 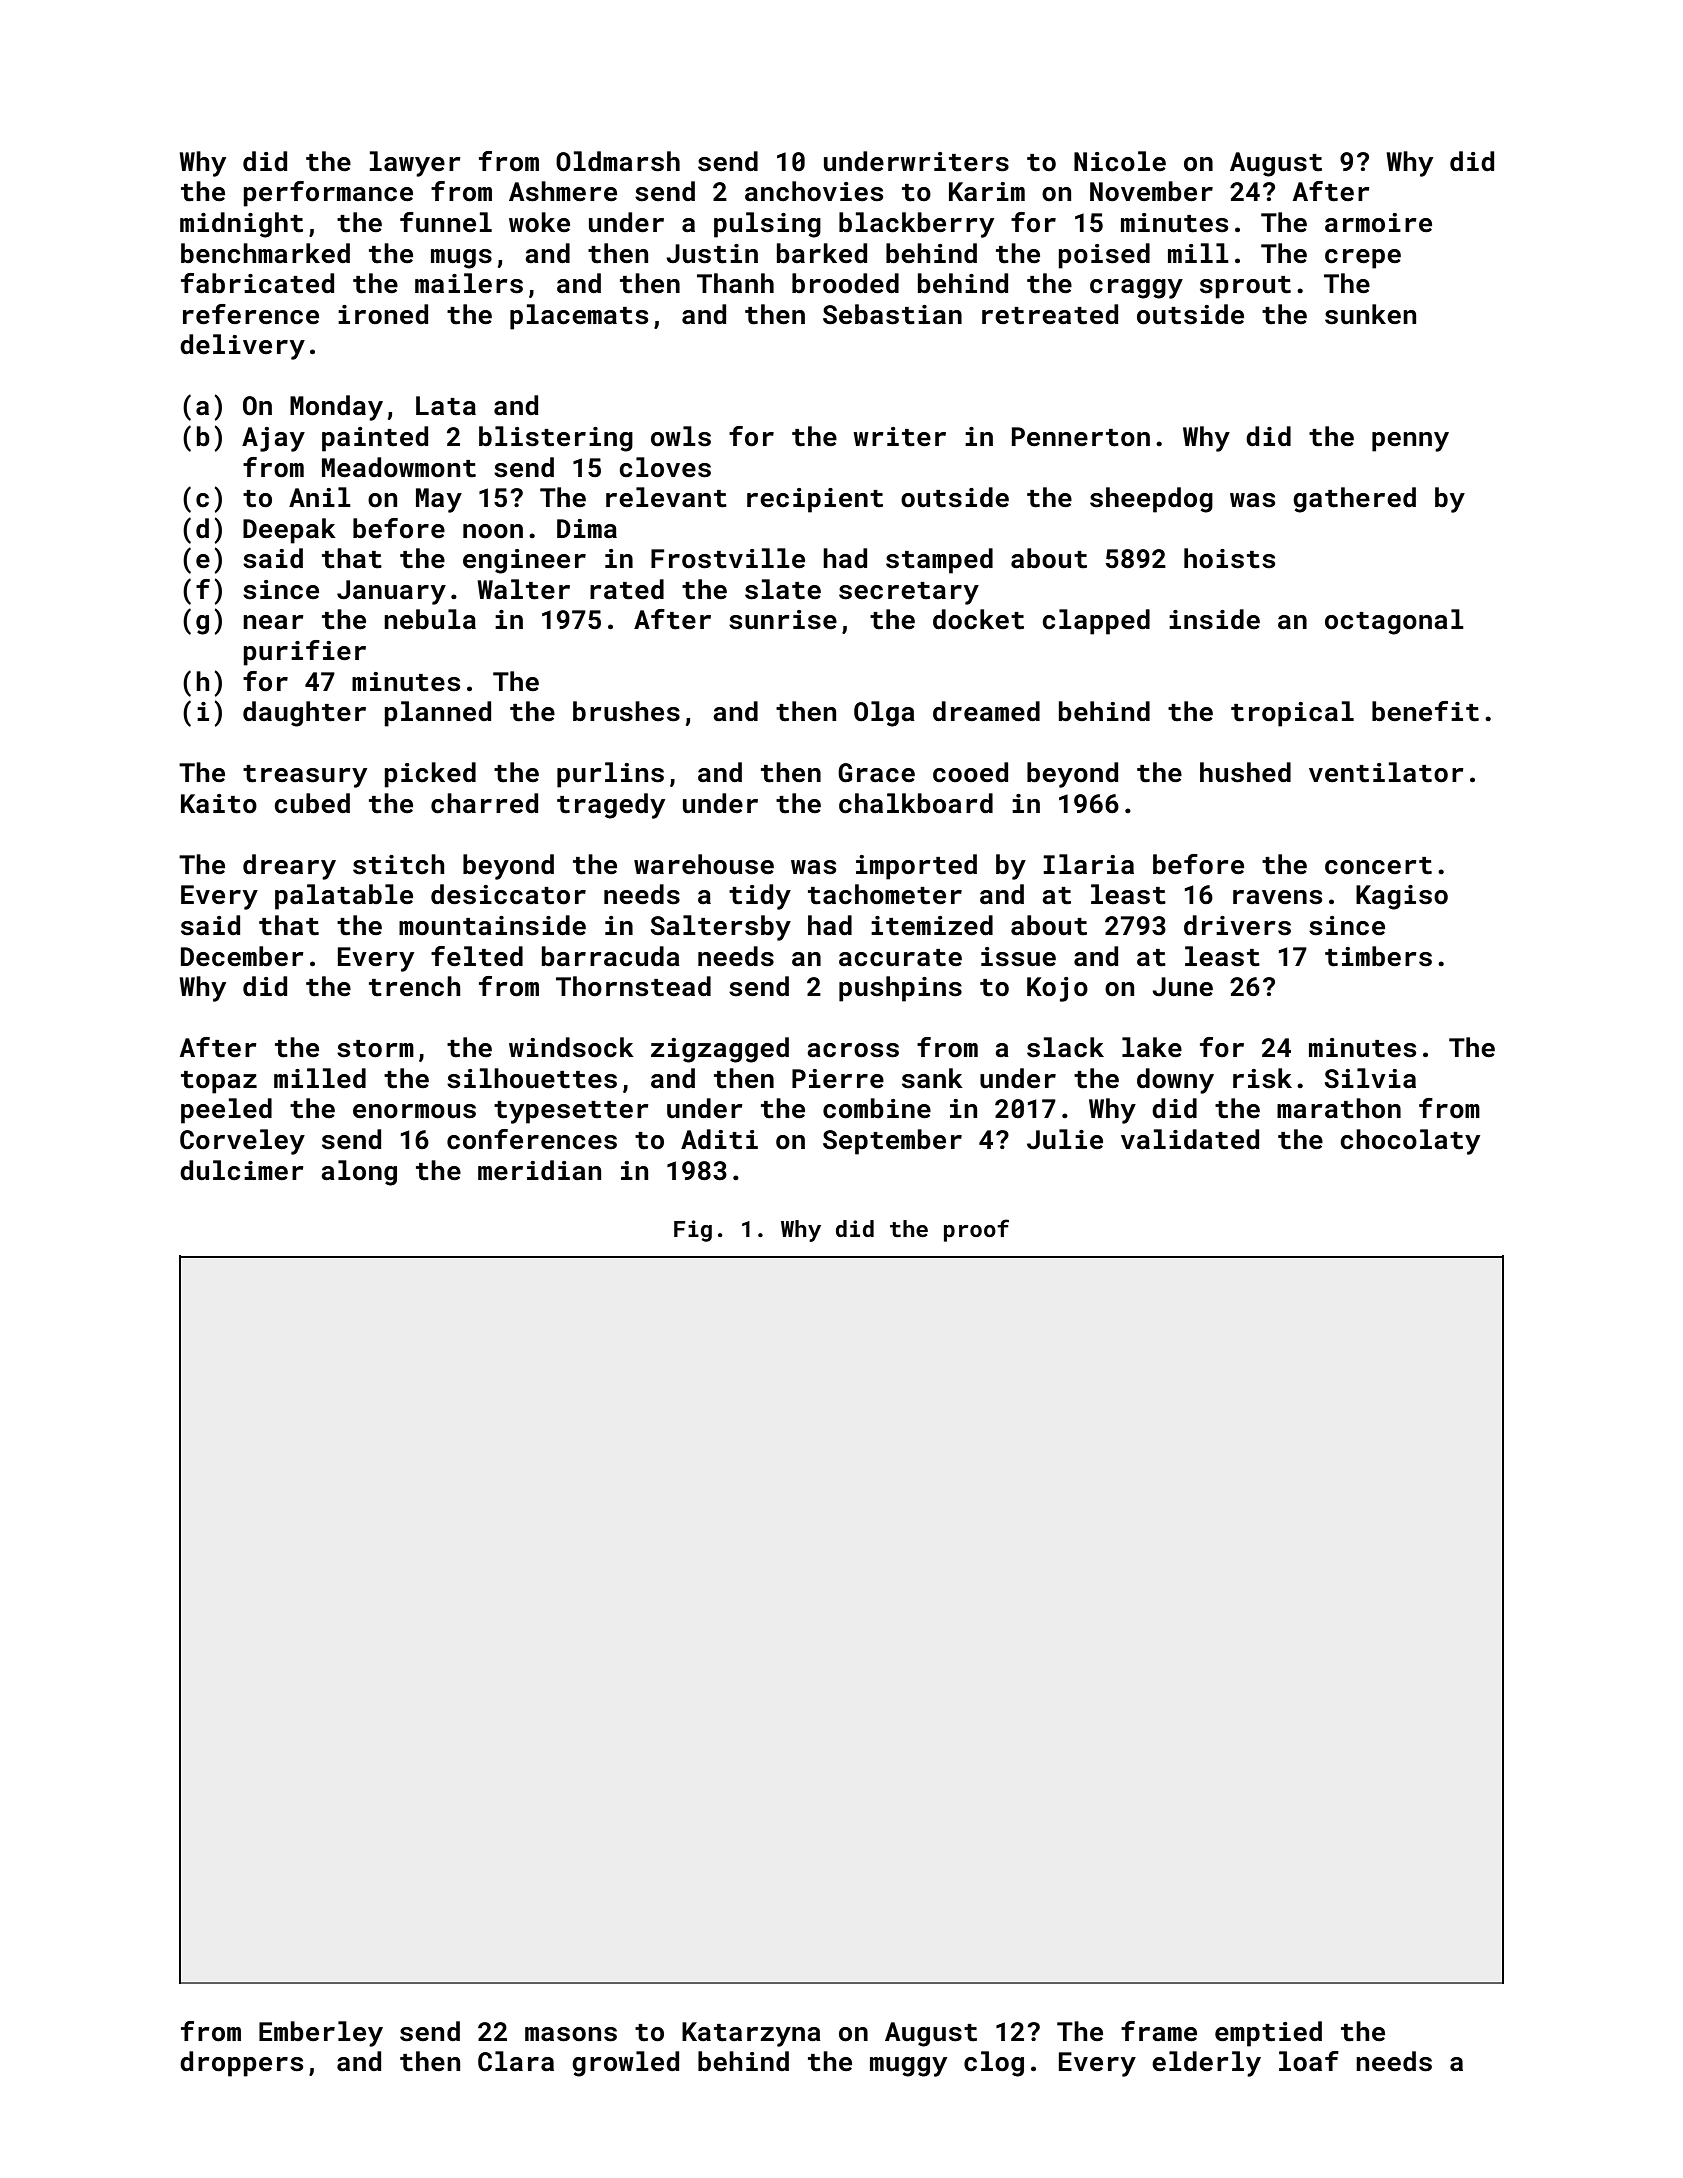 I want to click on meridian, so click(x=539, y=1170).
